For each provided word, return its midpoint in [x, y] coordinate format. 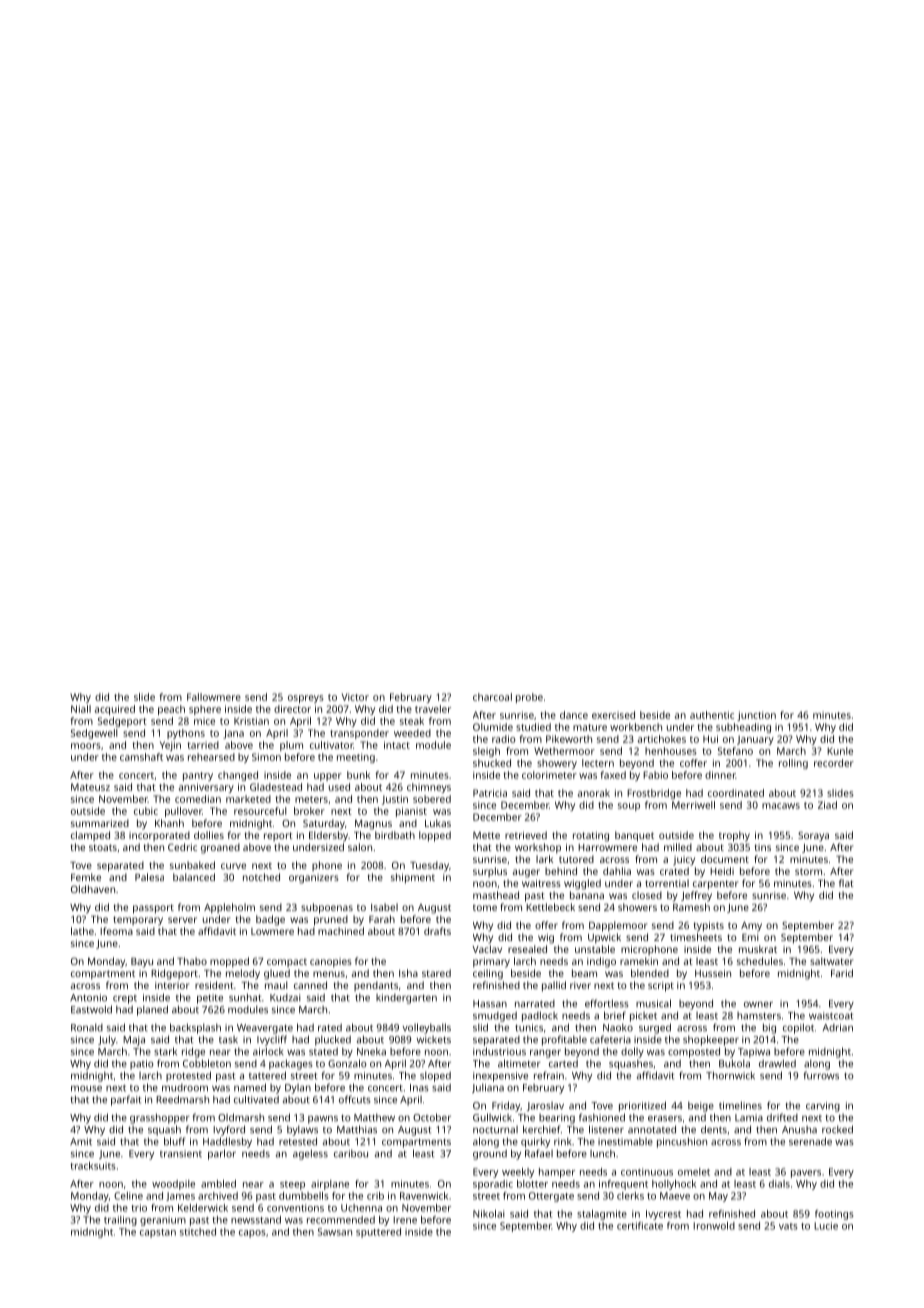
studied [533, 727]
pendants [376, 986]
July [107, 1040]
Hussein [713, 973]
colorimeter [549, 775]
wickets [434, 1040]
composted [694, 1052]
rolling [793, 764]
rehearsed [211, 757]
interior [172, 985]
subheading [743, 728]
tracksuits [92, 1166]
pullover [183, 812]
